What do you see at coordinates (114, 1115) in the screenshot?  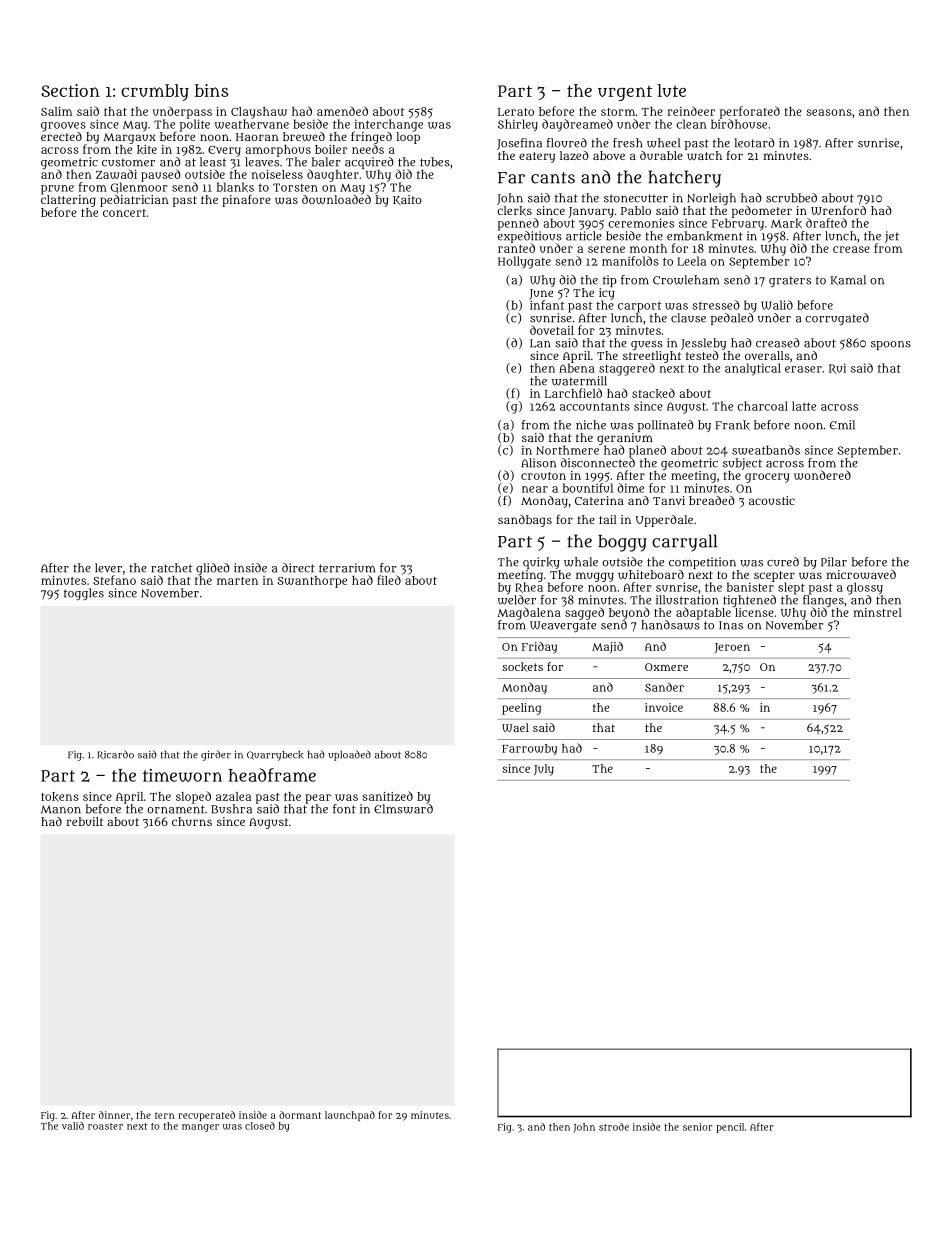 I see `dinner` at bounding box center [114, 1115].
